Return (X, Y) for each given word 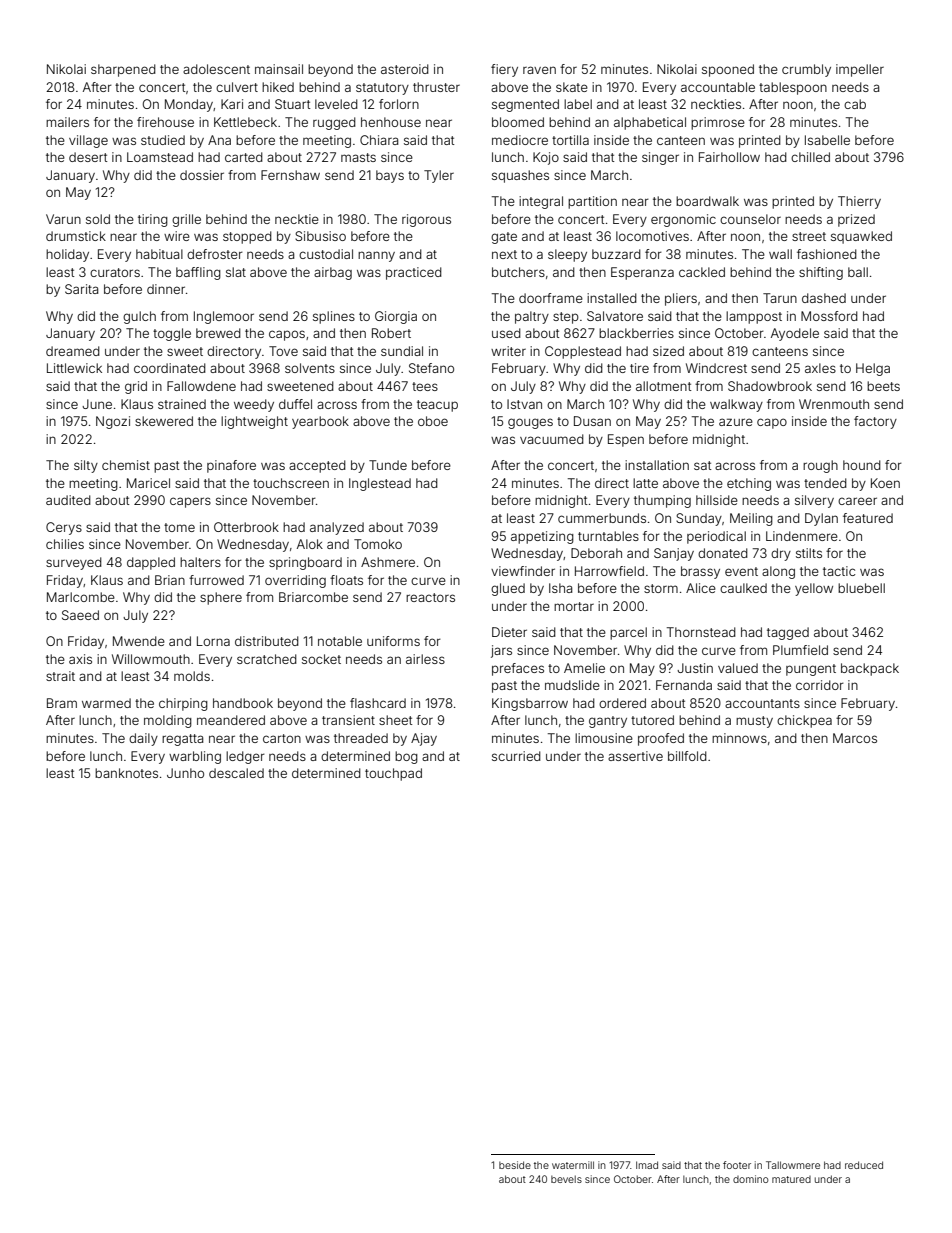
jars (501, 651)
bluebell (861, 588)
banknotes (126, 773)
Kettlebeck (245, 122)
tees (425, 386)
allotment (663, 386)
